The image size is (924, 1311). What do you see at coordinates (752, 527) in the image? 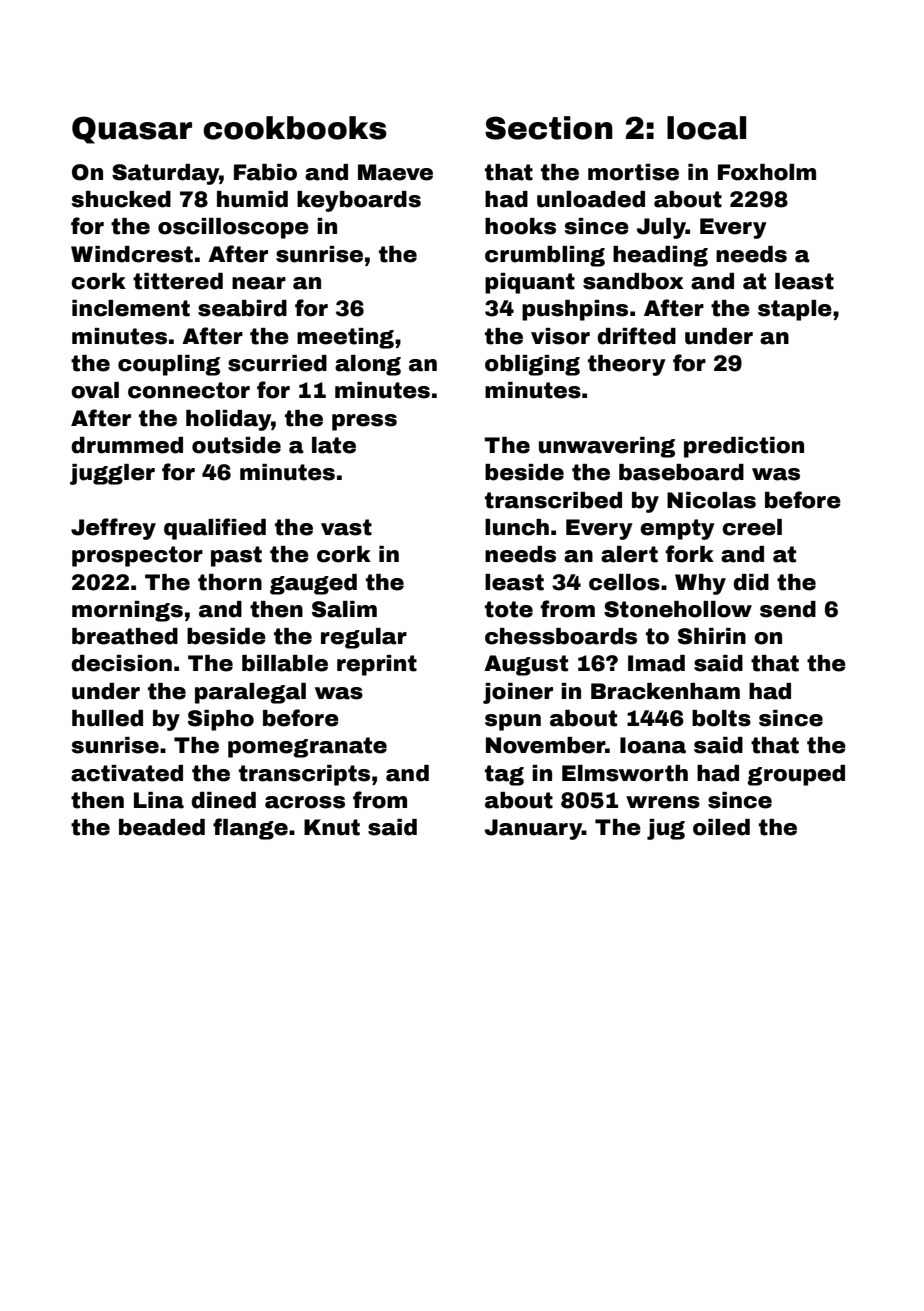
I see `creel` at bounding box center [752, 527].
